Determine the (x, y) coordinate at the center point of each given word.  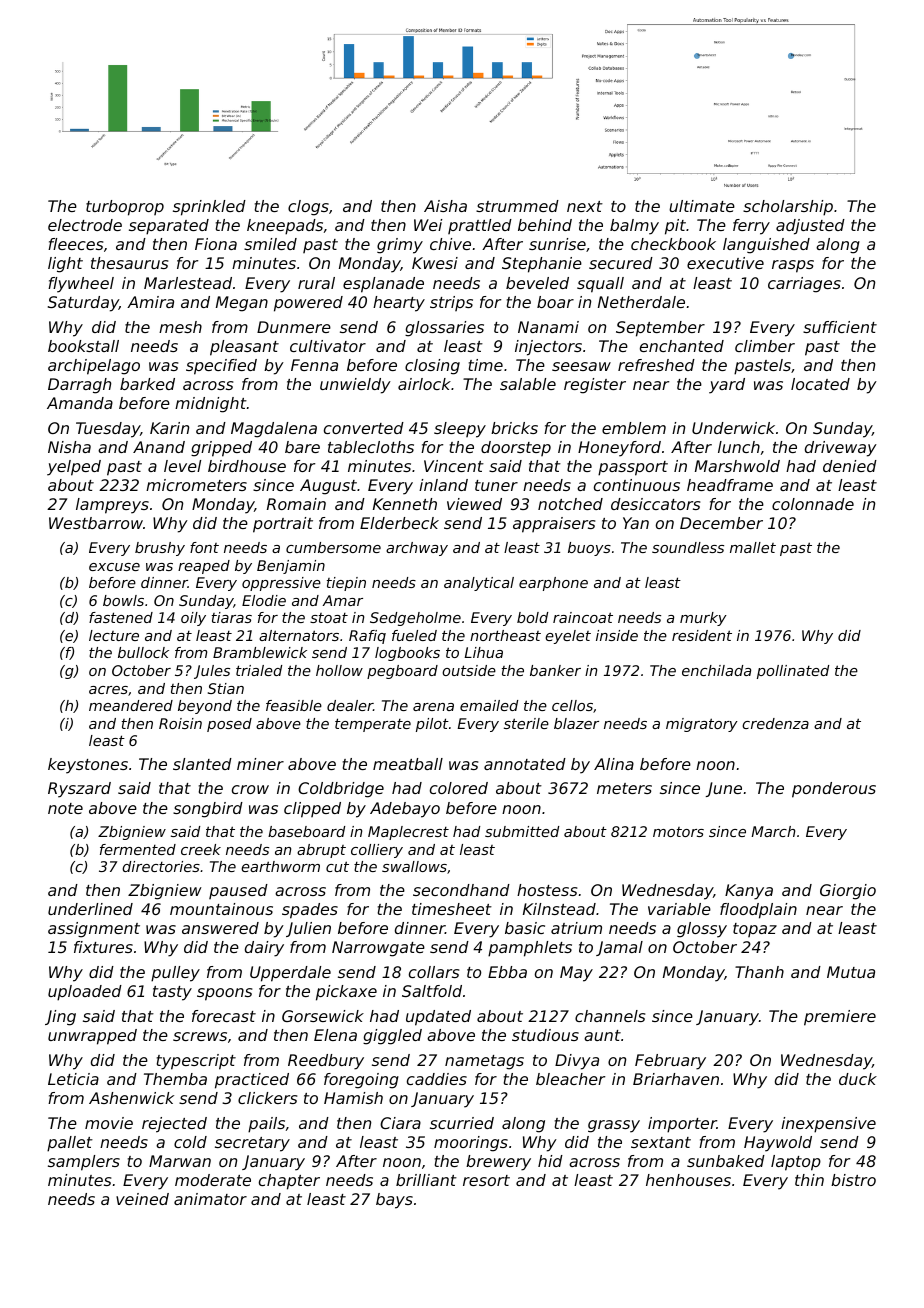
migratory (702, 725)
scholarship (788, 208)
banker (555, 670)
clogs (308, 208)
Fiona (216, 244)
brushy (160, 549)
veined (142, 1199)
